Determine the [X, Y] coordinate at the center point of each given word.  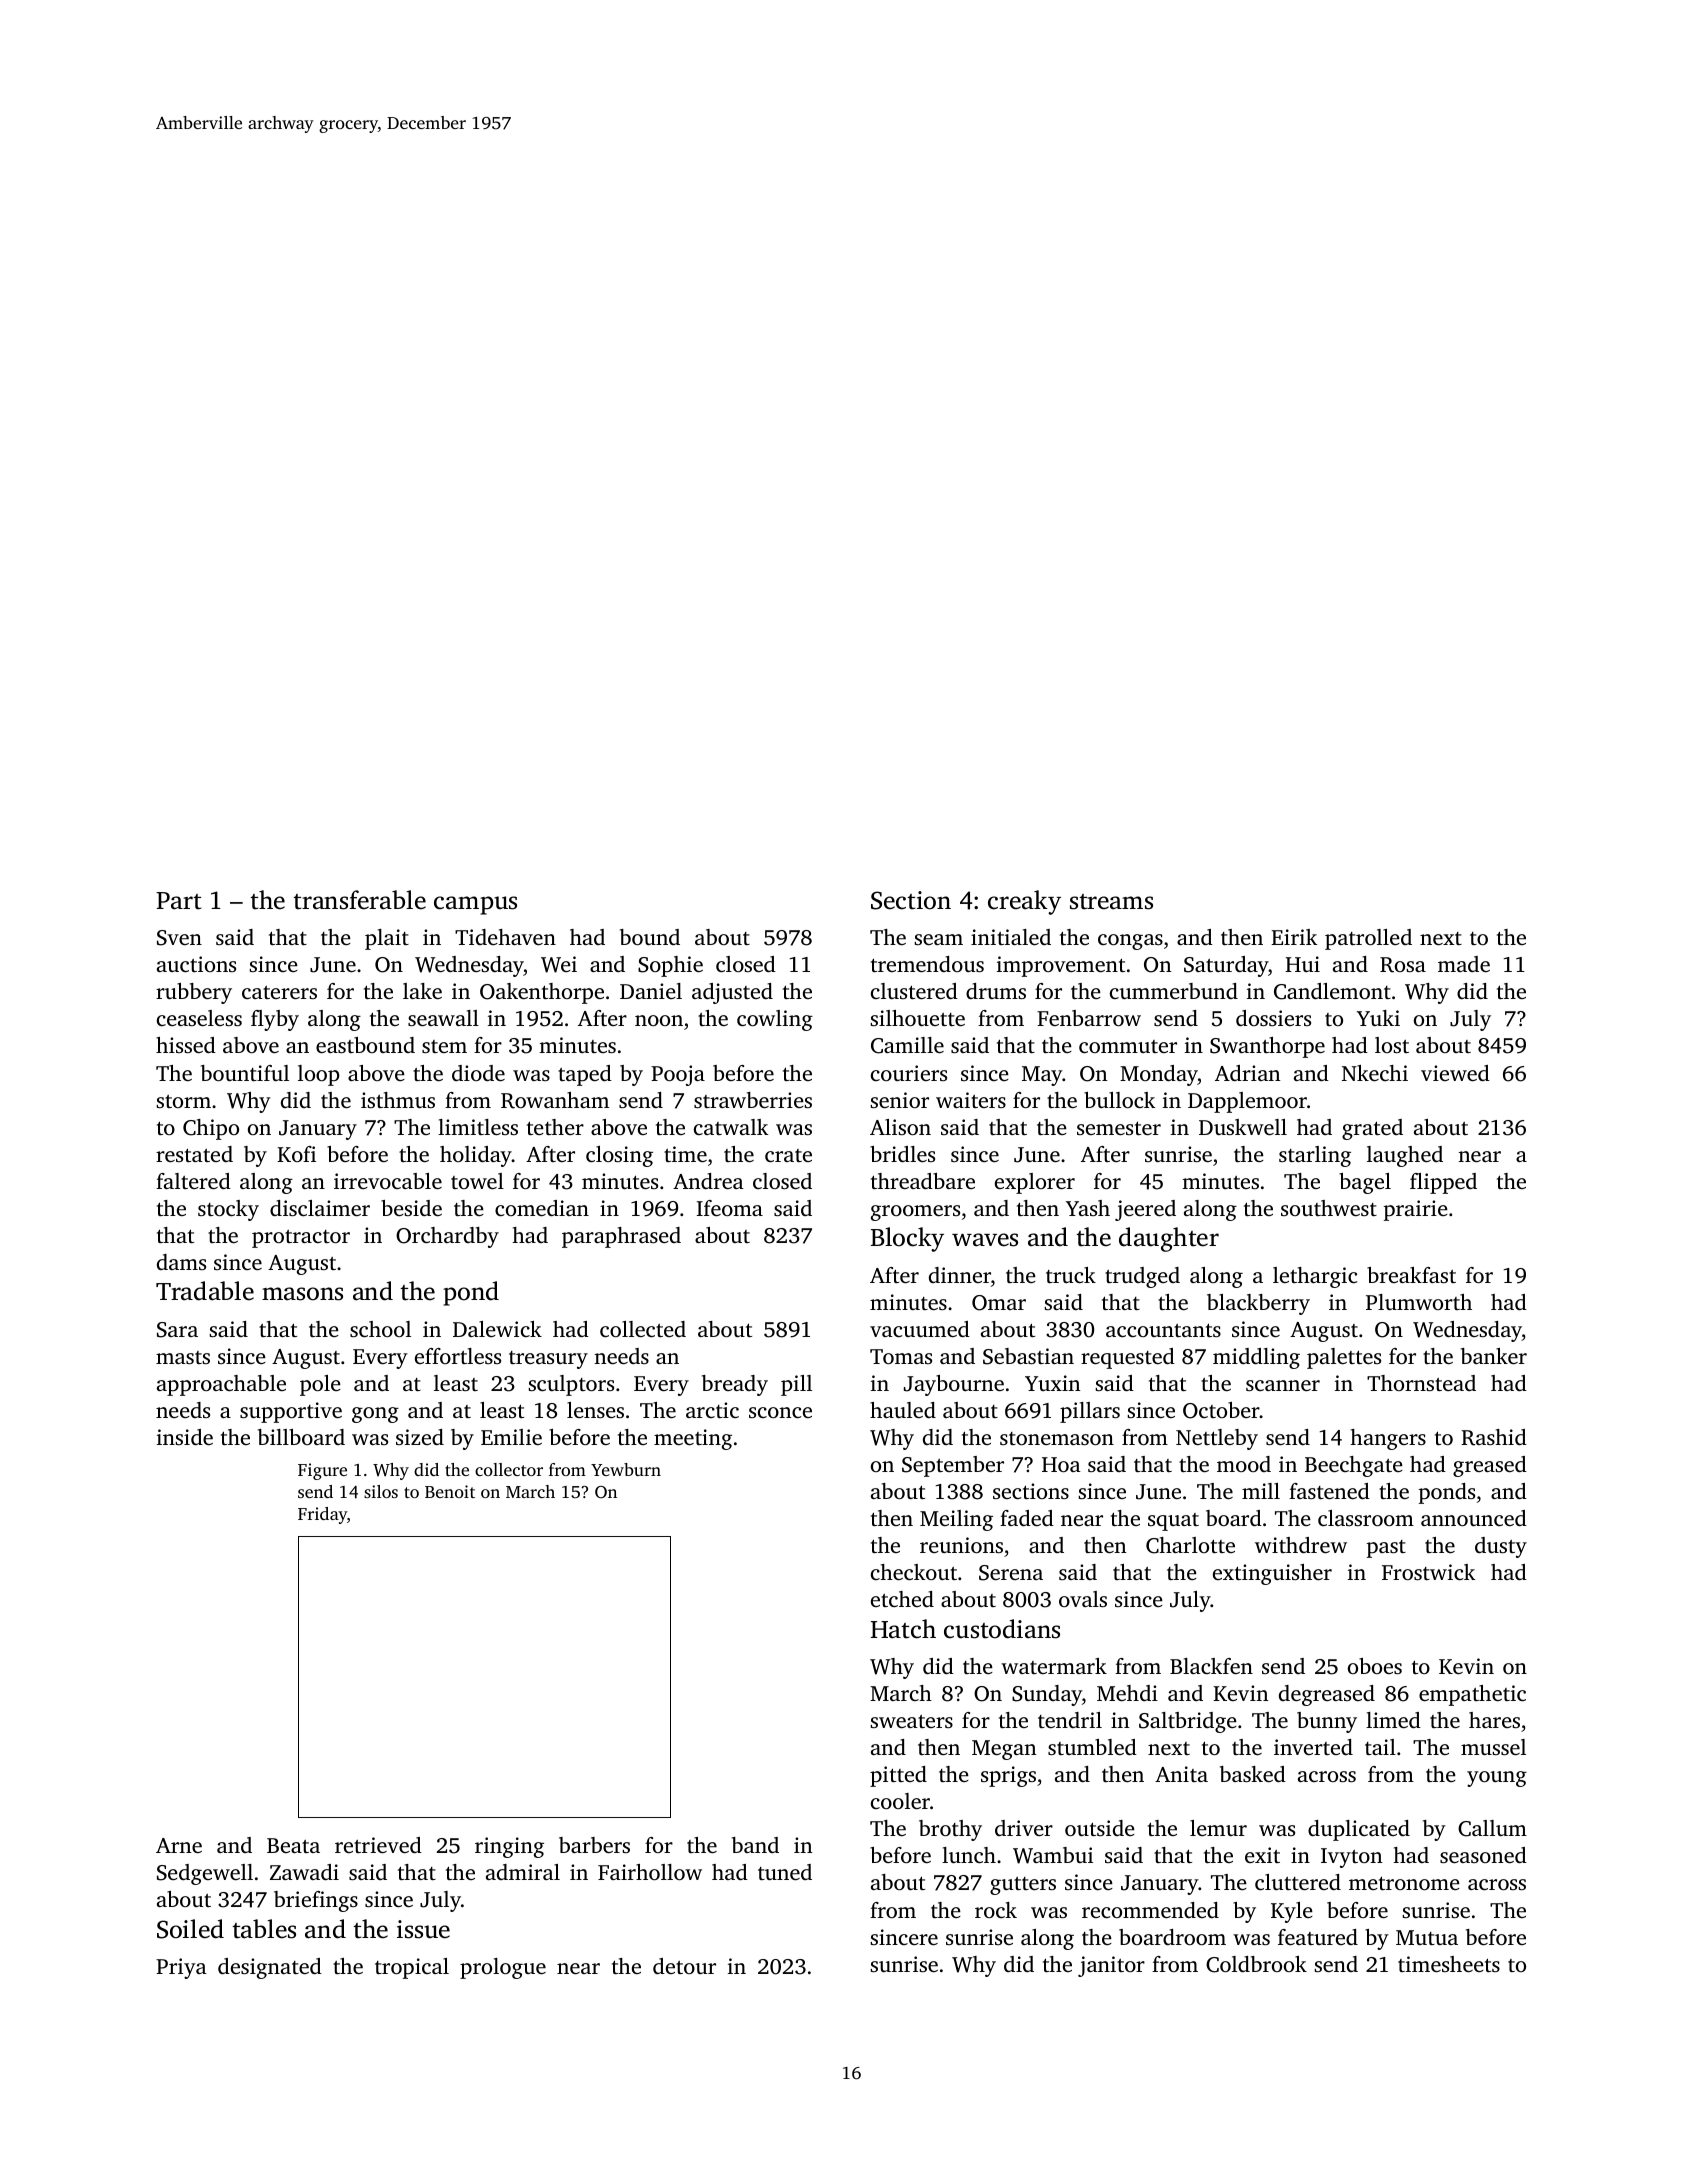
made [1464, 964]
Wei [559, 964]
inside [185, 1437]
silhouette [917, 1018]
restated [194, 1154]
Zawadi [304, 1872]
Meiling [956, 1520]
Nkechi [1375, 1073]
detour [684, 1966]
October [1221, 1410]
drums [996, 991]
